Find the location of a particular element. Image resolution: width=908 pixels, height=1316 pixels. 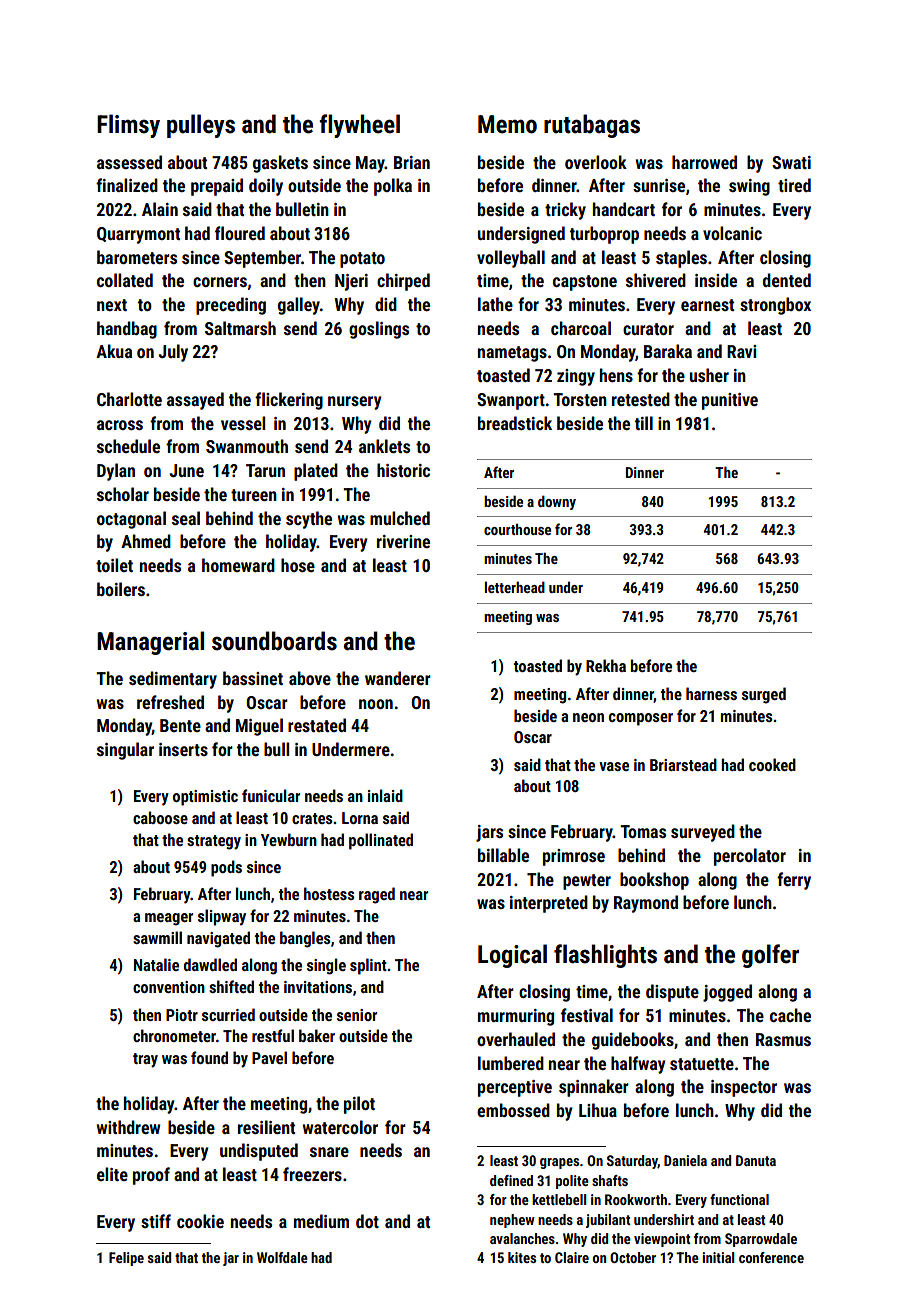

handbag is located at coordinates (127, 330).
